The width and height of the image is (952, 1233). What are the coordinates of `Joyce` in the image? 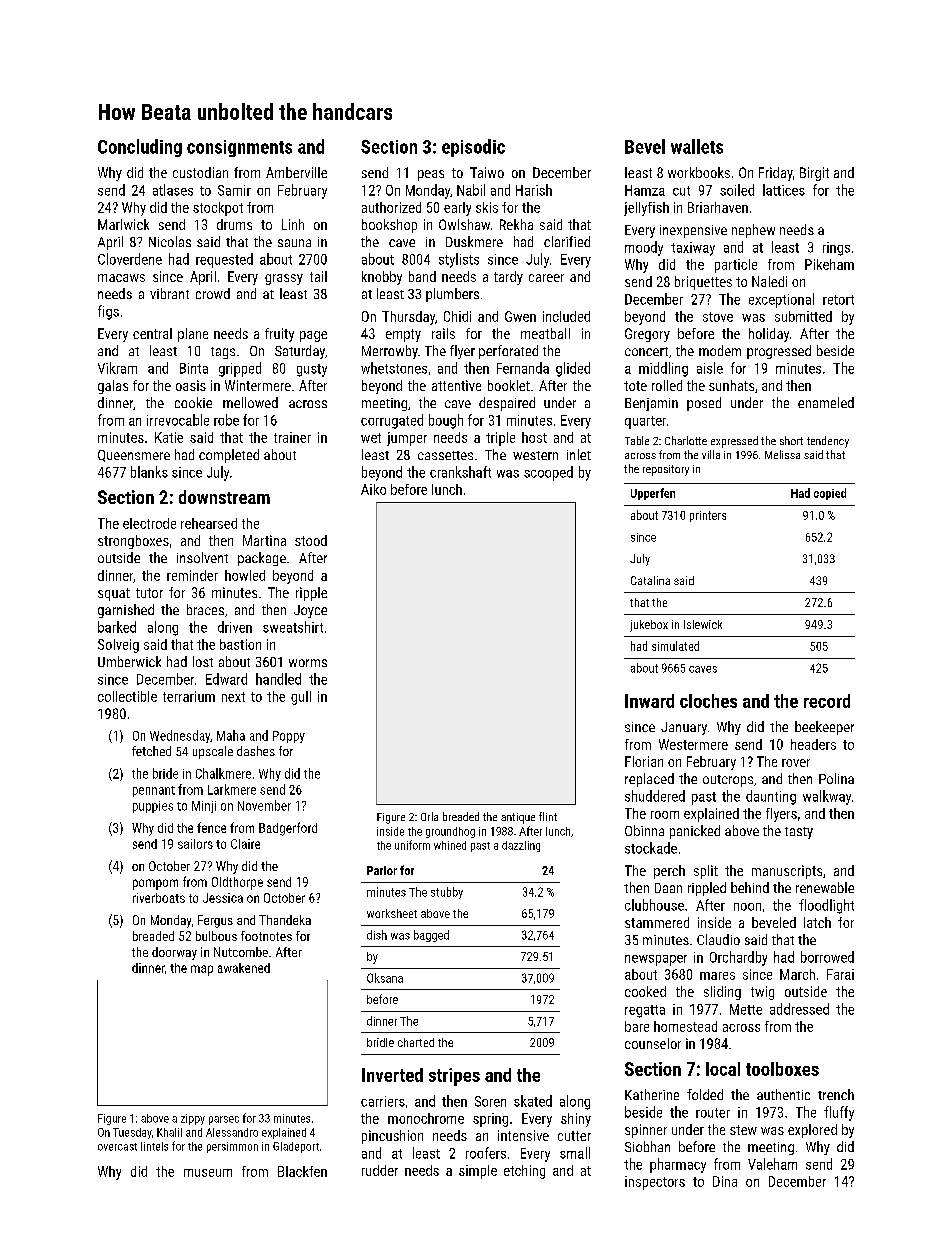 It's located at (310, 611).
